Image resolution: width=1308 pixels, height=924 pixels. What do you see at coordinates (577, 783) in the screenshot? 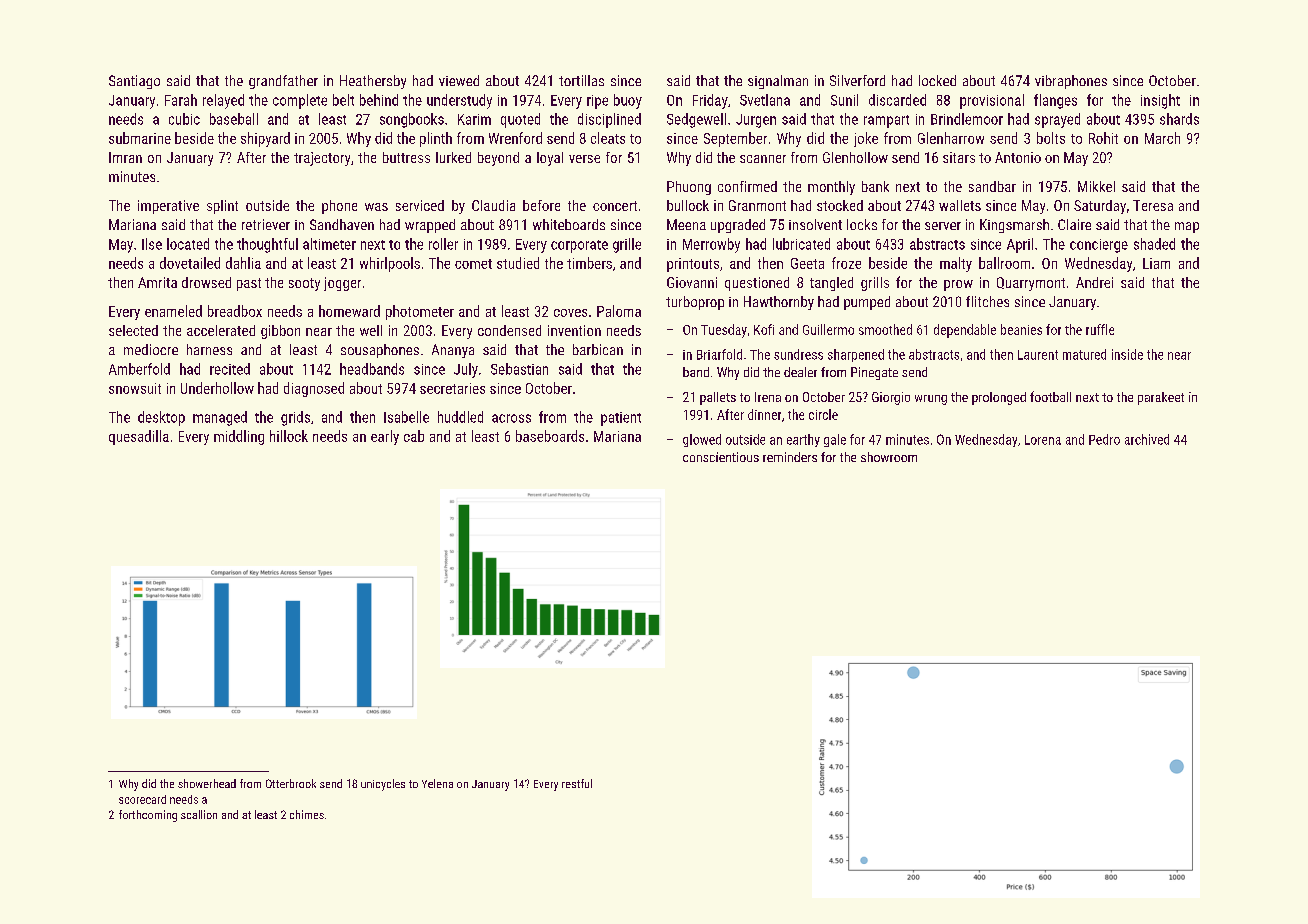
I see `restful` at bounding box center [577, 783].
